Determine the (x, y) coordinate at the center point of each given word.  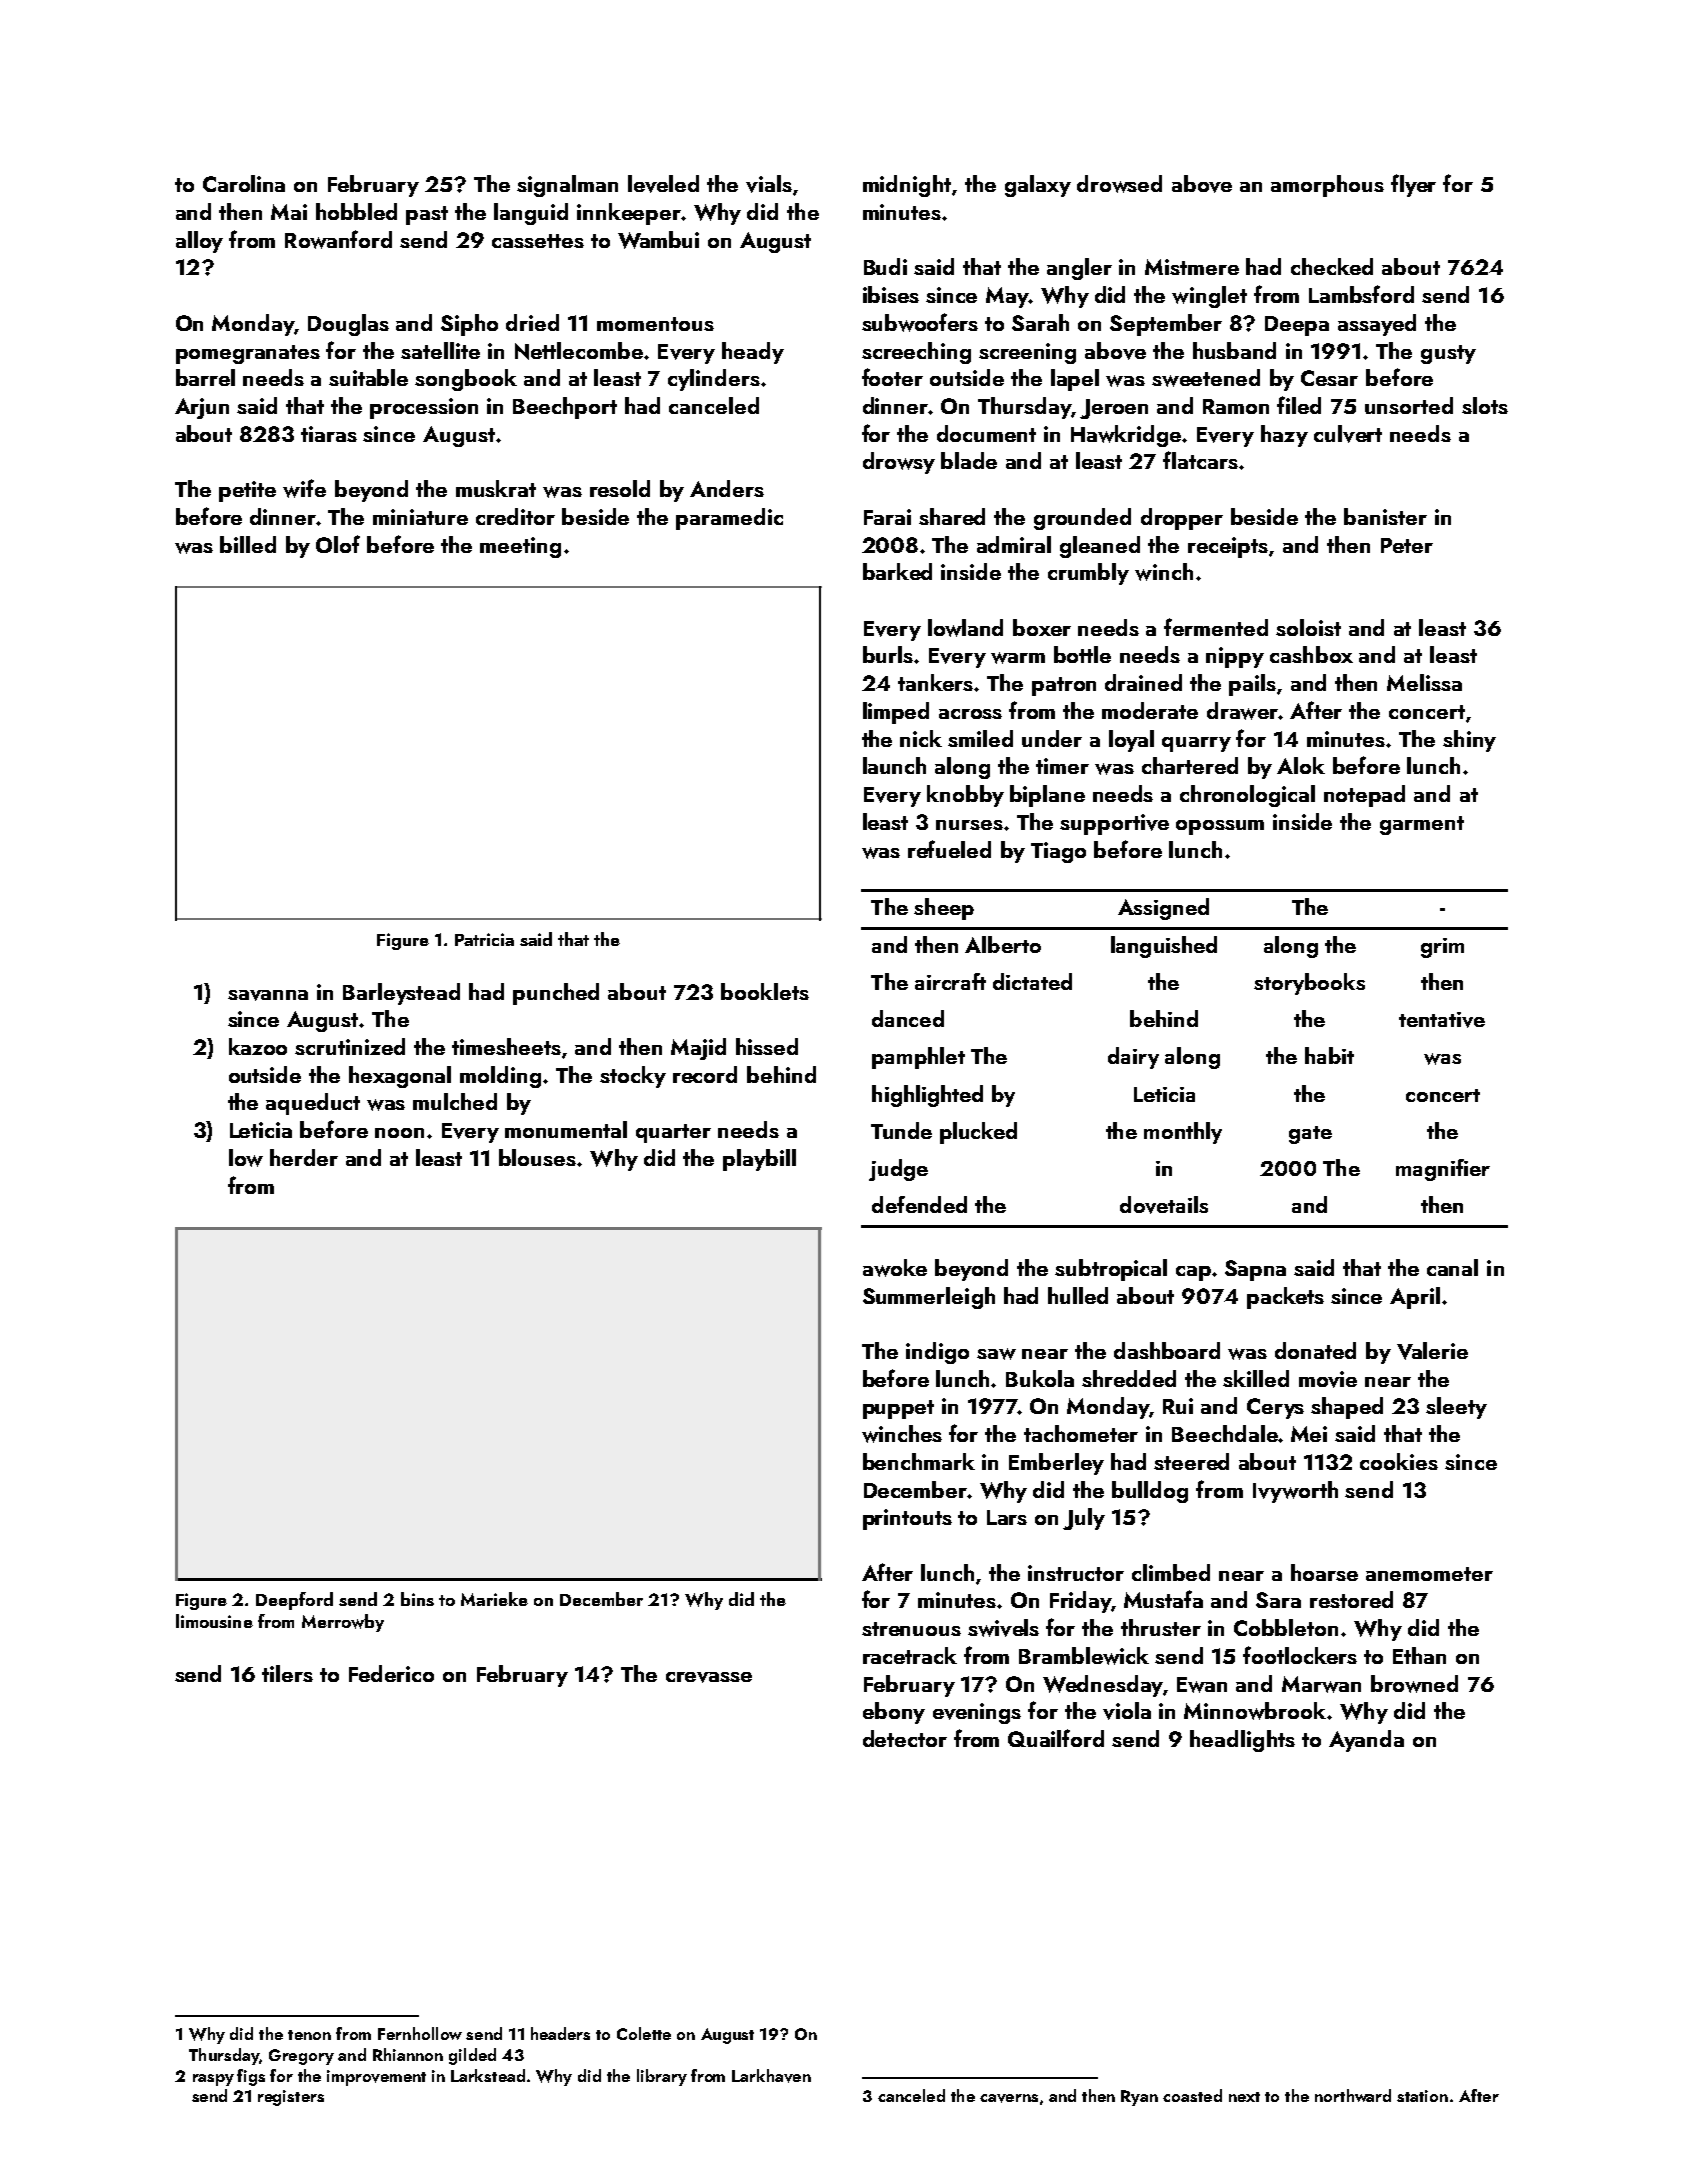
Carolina (244, 183)
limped (896, 713)
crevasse (709, 1677)
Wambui (658, 240)
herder (304, 1157)
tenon (309, 2035)
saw (996, 1354)
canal (1452, 1267)
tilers (287, 1673)
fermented (1216, 627)
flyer (1413, 185)
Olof (338, 544)
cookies (1399, 1461)
